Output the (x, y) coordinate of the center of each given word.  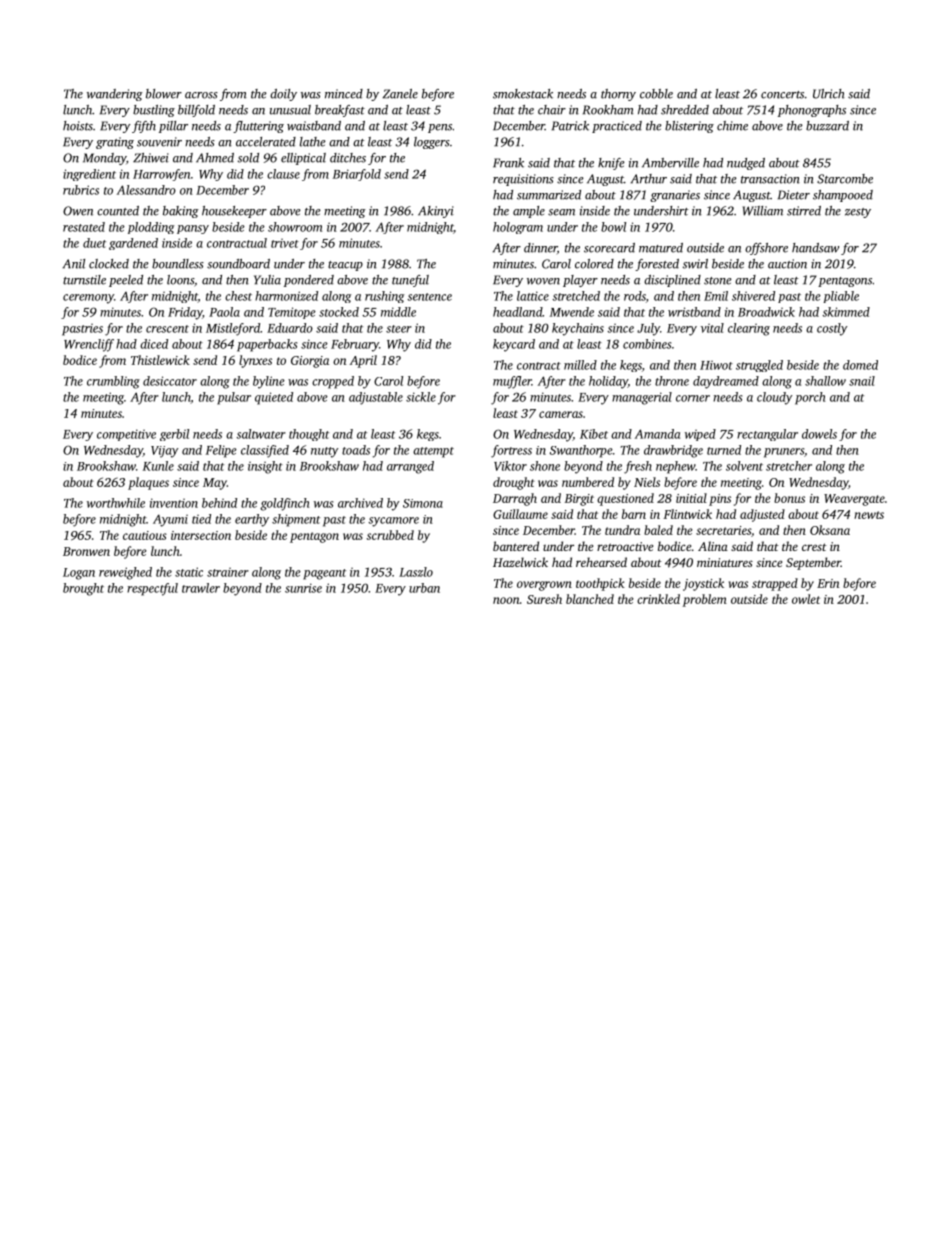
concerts (782, 95)
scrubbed (390, 535)
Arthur (649, 179)
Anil (74, 264)
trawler (201, 588)
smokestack (523, 94)
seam (561, 212)
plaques (148, 483)
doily (283, 95)
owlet (806, 599)
